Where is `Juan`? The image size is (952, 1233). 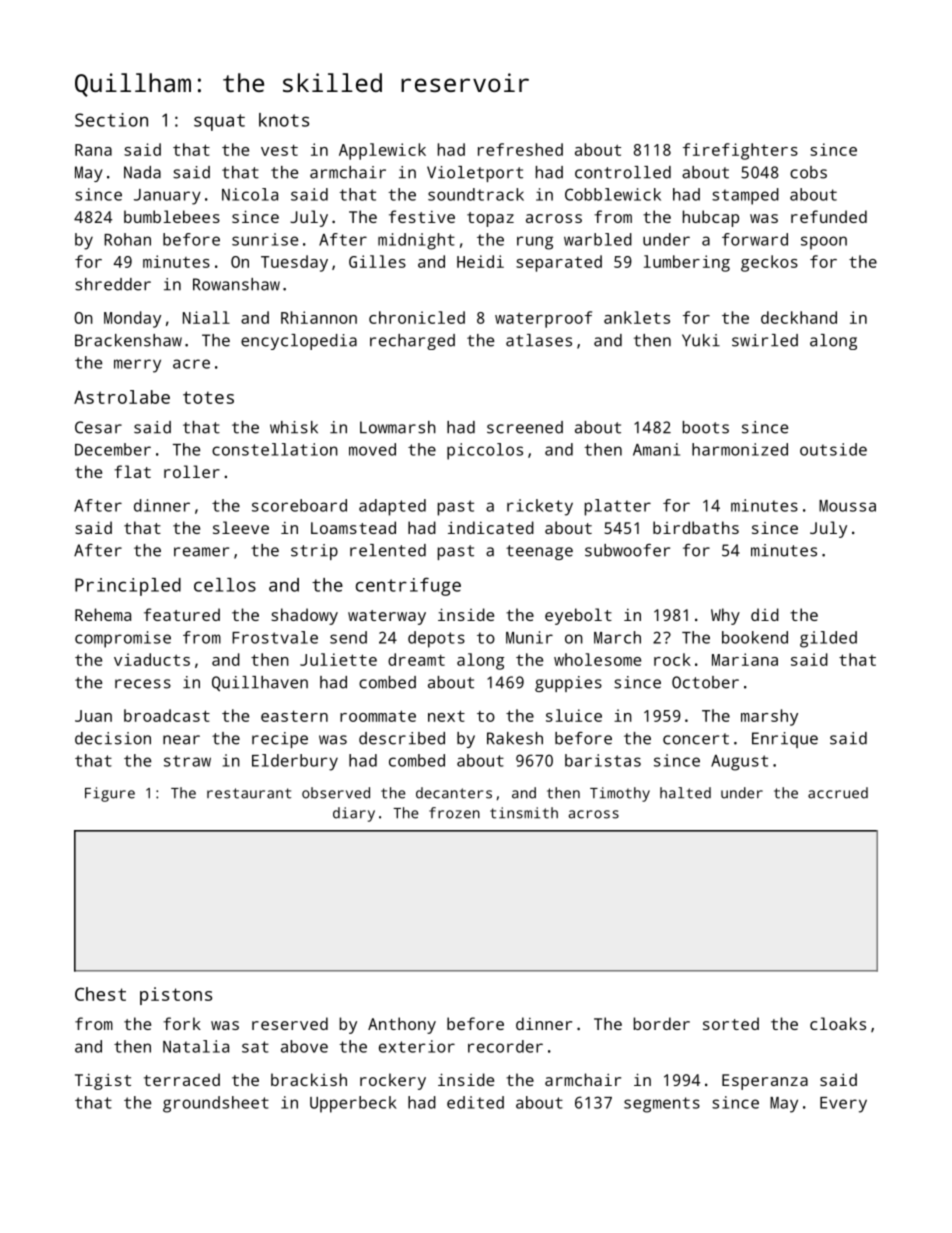 Juan is located at coordinates (93, 716).
